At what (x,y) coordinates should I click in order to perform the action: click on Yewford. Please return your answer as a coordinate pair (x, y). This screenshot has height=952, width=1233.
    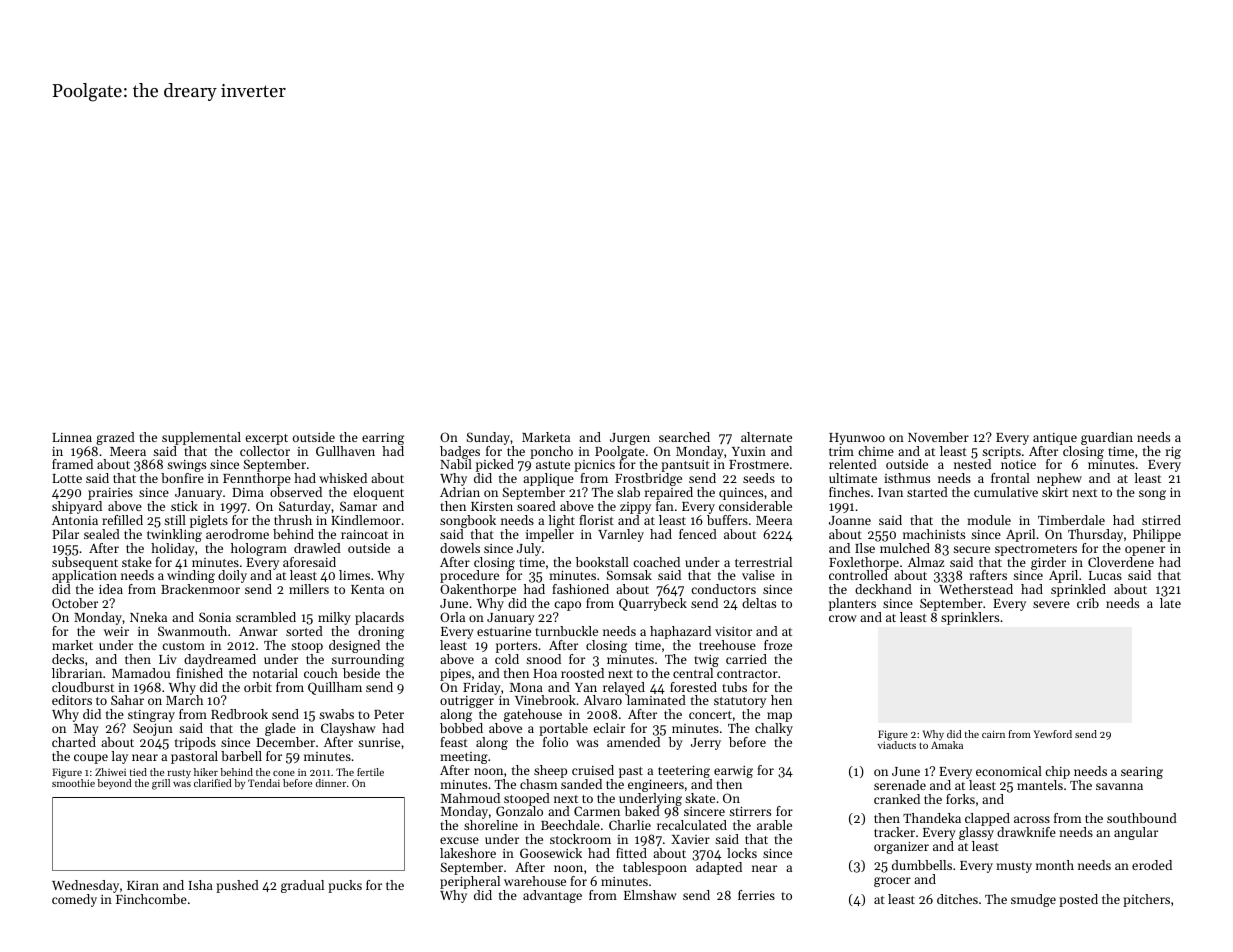
    Looking at the image, I should click on (1053, 734).
